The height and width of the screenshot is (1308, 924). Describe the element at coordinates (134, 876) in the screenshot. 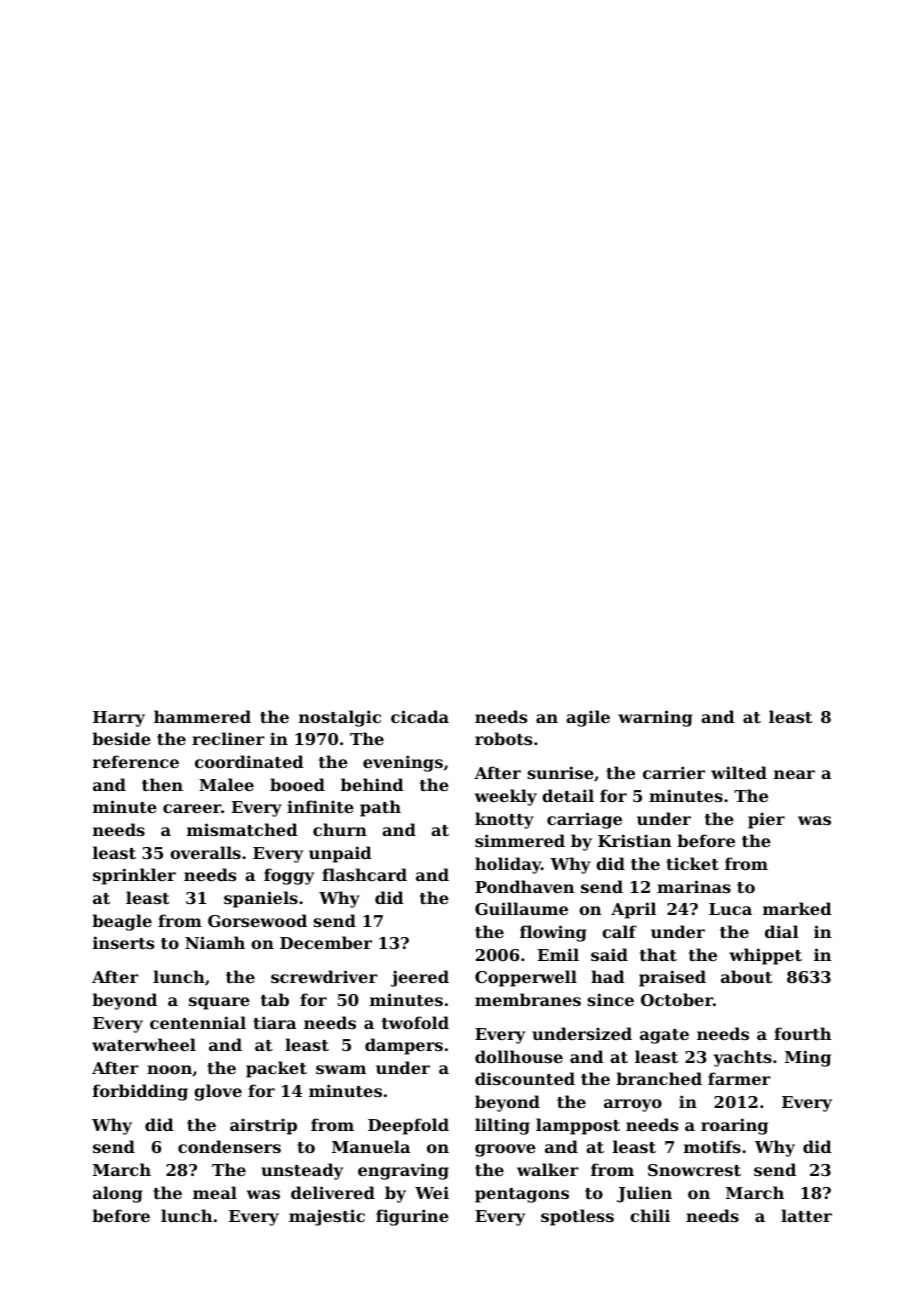

I see `sprinkler` at that location.
